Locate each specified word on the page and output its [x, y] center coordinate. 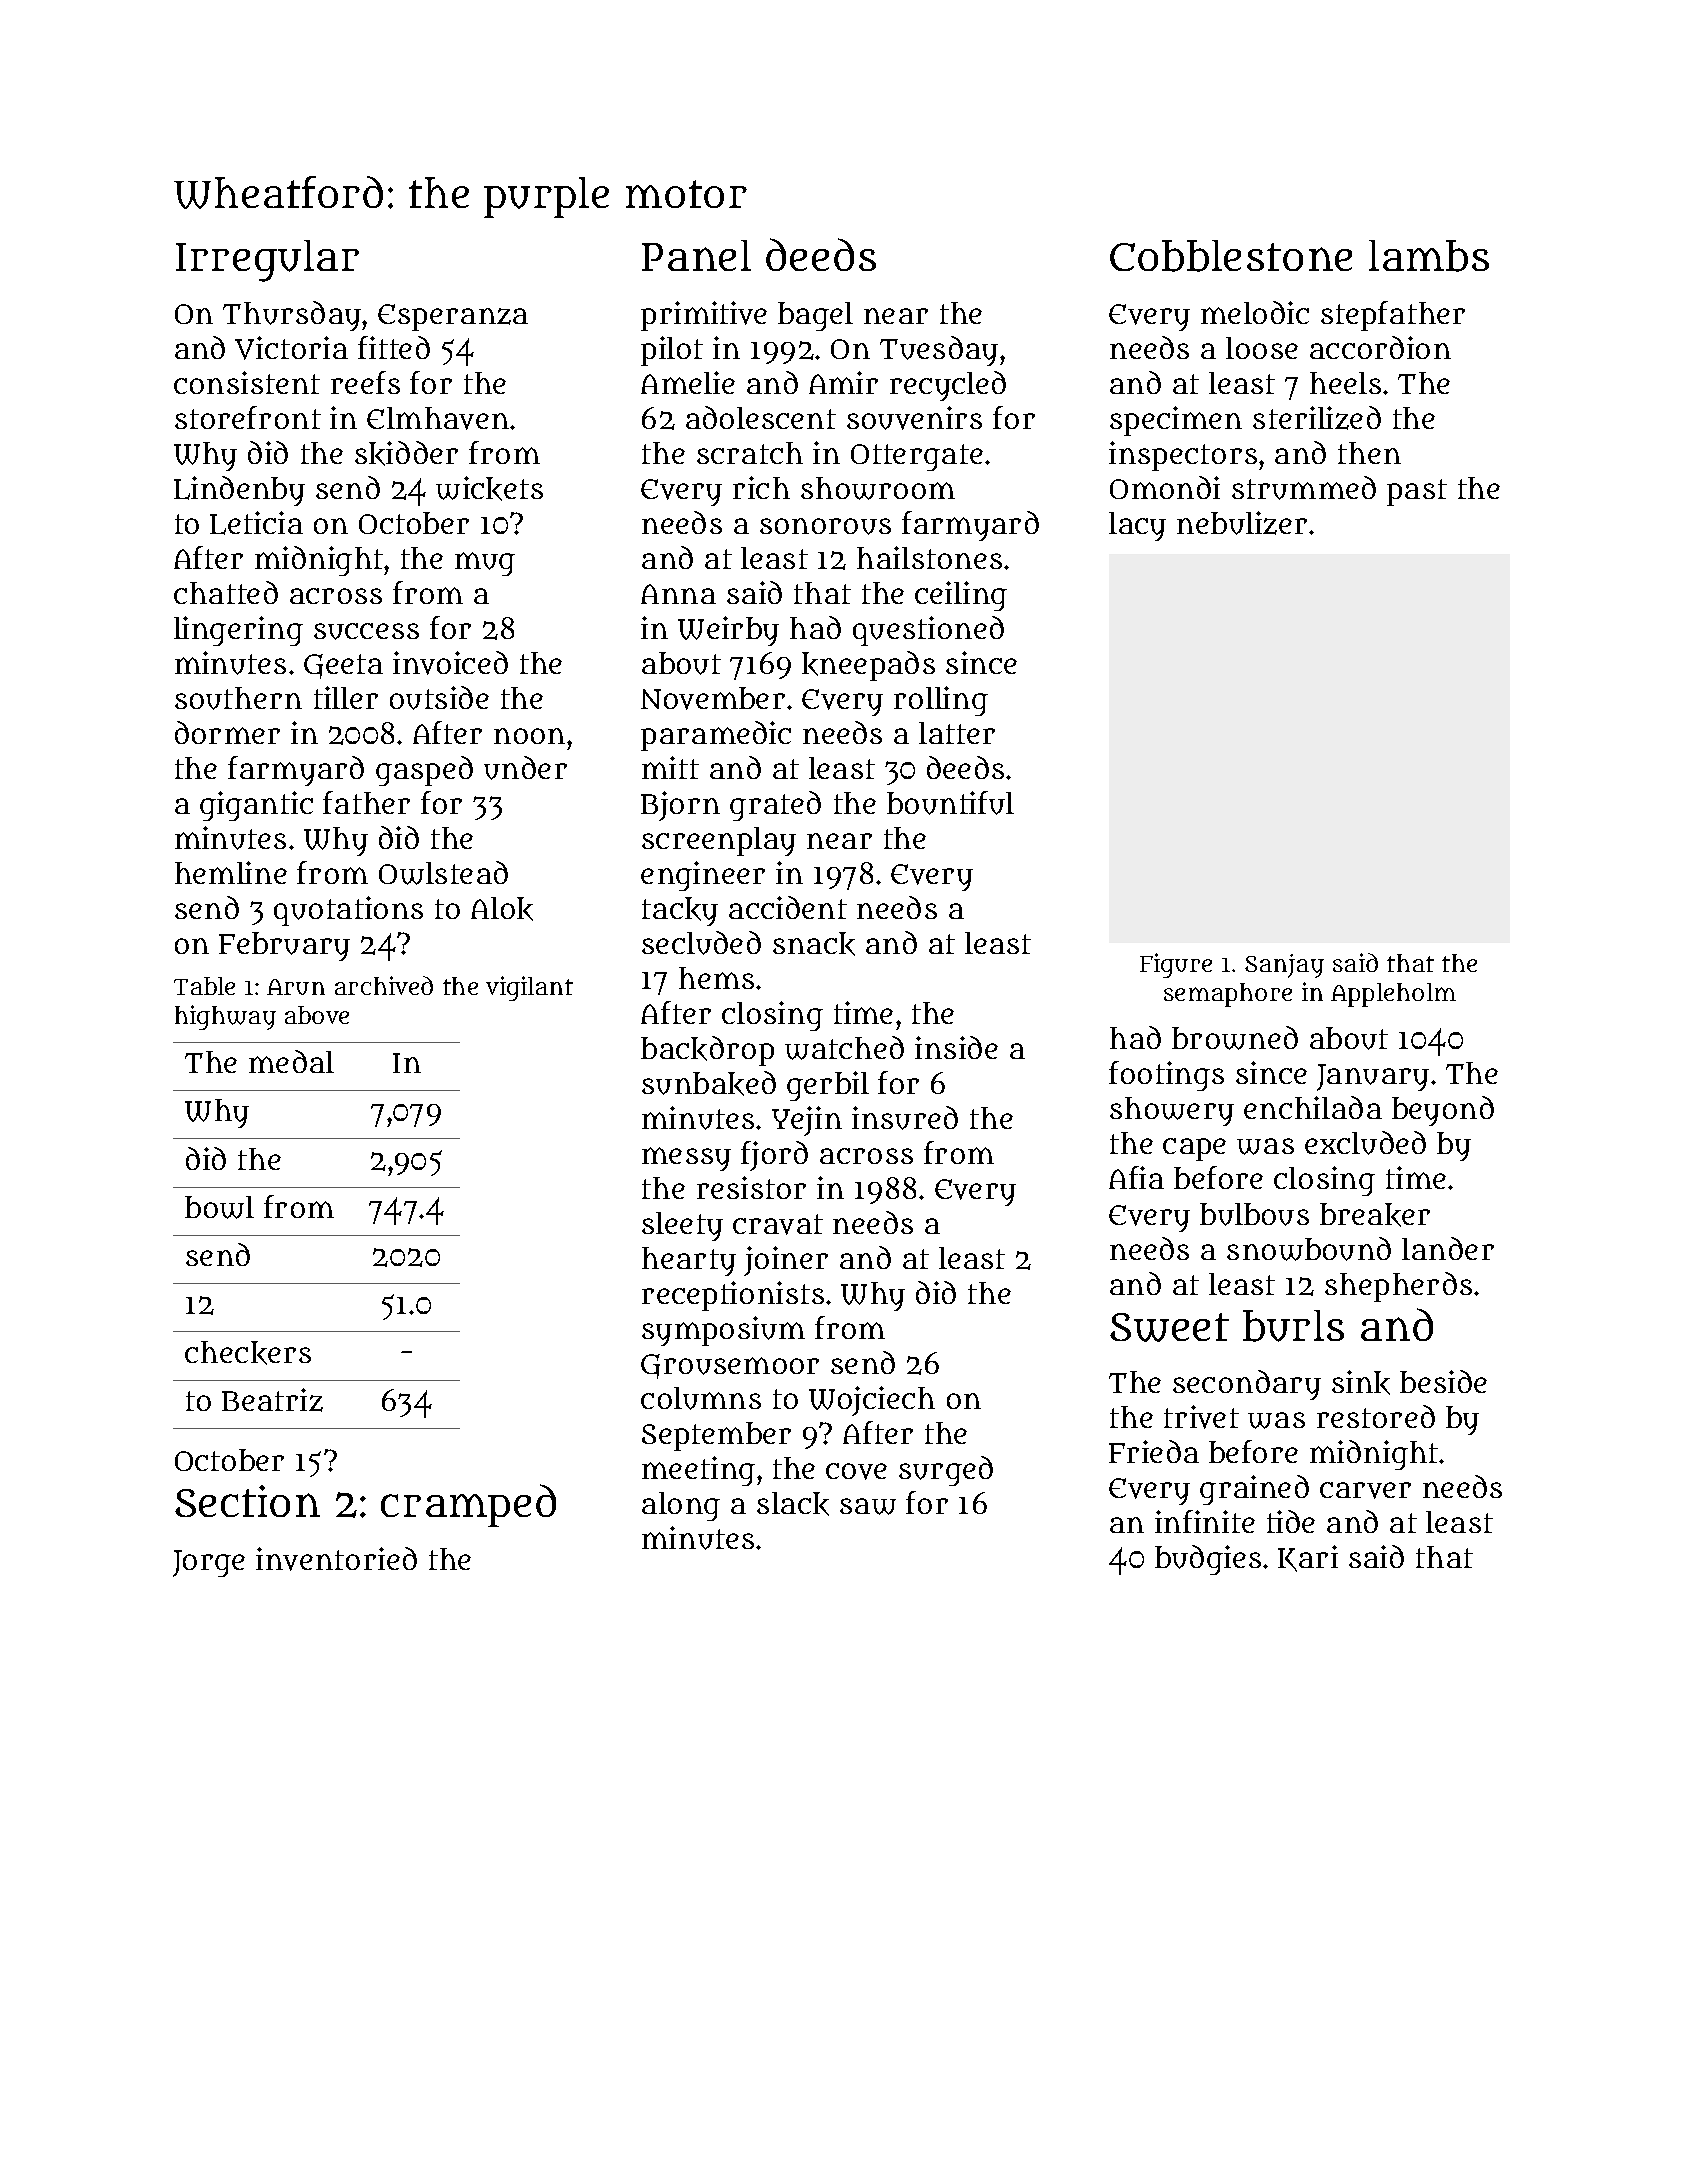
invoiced [450, 663]
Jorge [209, 1563]
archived [384, 985]
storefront [248, 417]
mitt [670, 767]
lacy [1137, 526]
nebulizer [1242, 523]
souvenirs [914, 418]
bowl [219, 1207]
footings [1166, 1076]
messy [686, 1159]
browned [1235, 1038]
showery [1172, 1111]
